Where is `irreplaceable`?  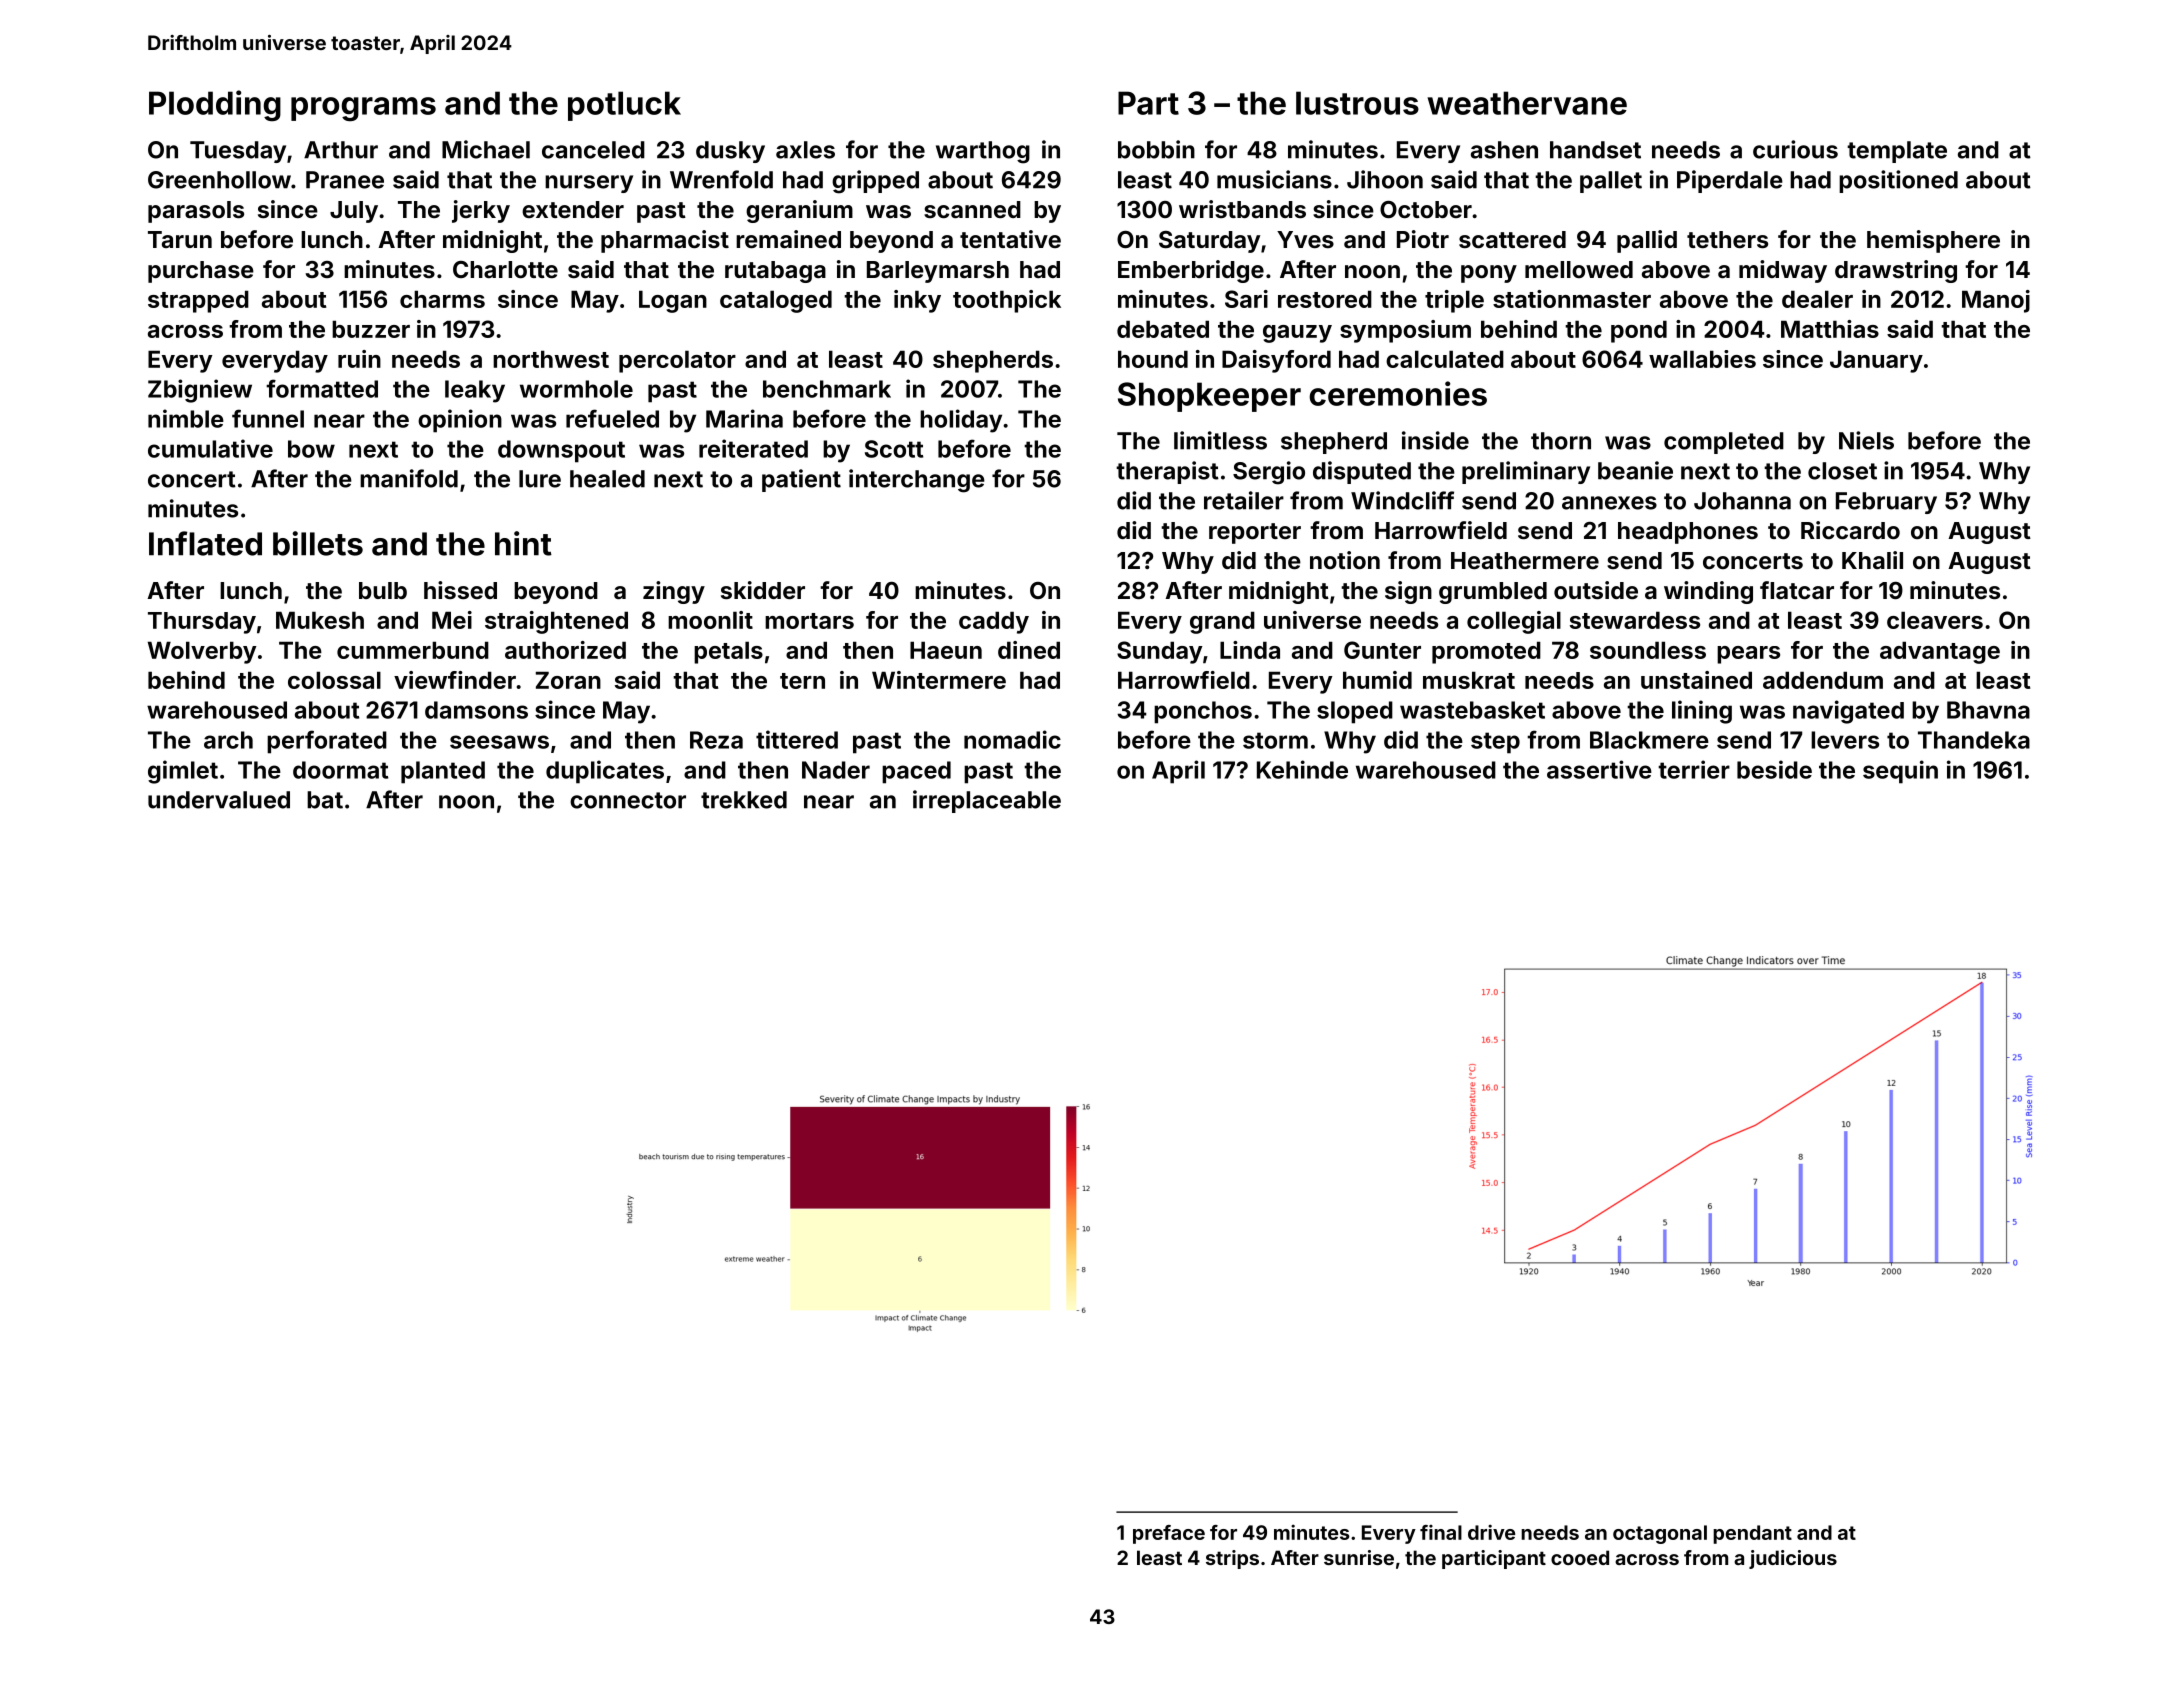
irreplaceable is located at coordinates (987, 801).
